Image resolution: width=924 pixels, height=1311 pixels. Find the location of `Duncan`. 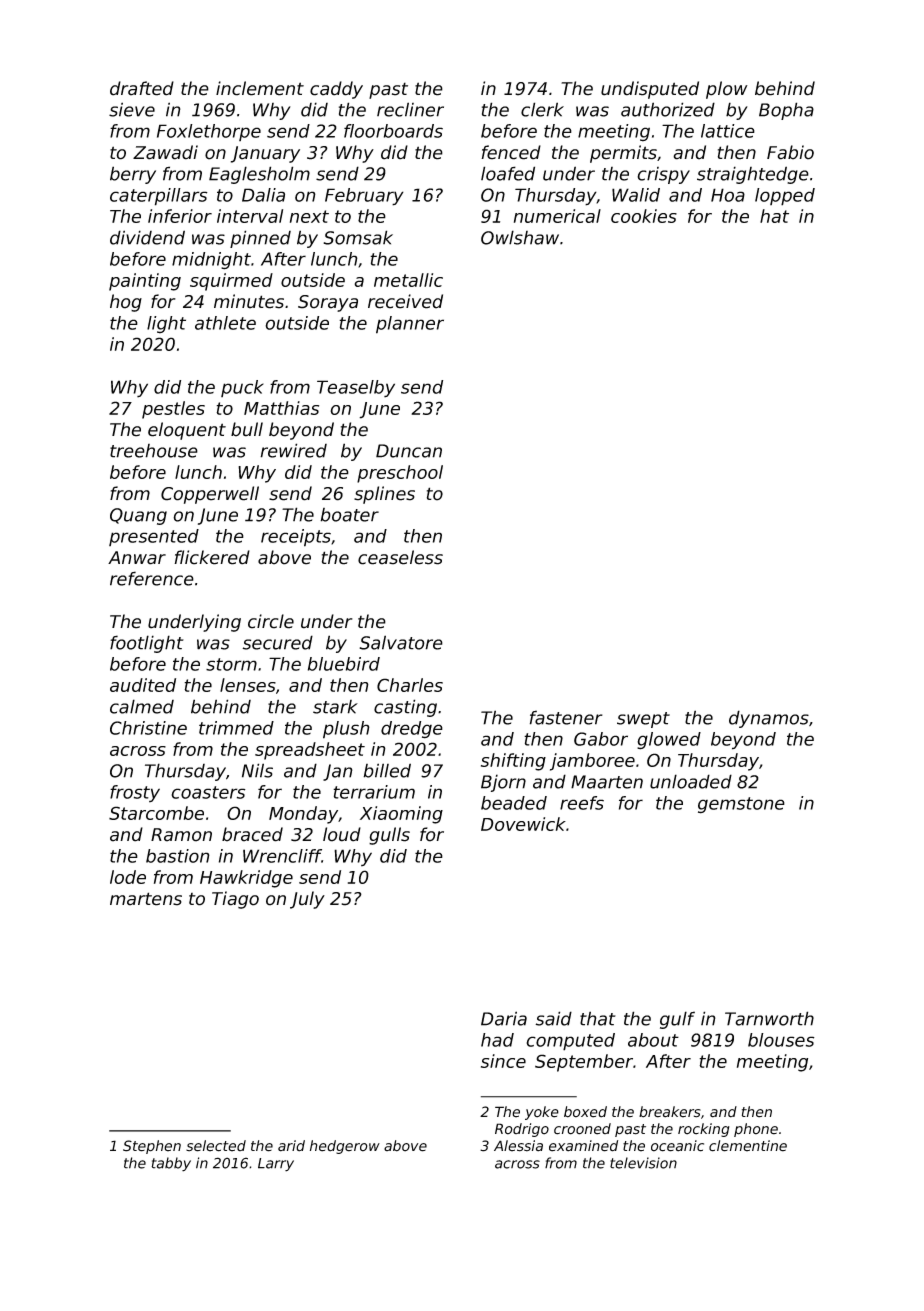

Duncan is located at coordinates (409, 451).
